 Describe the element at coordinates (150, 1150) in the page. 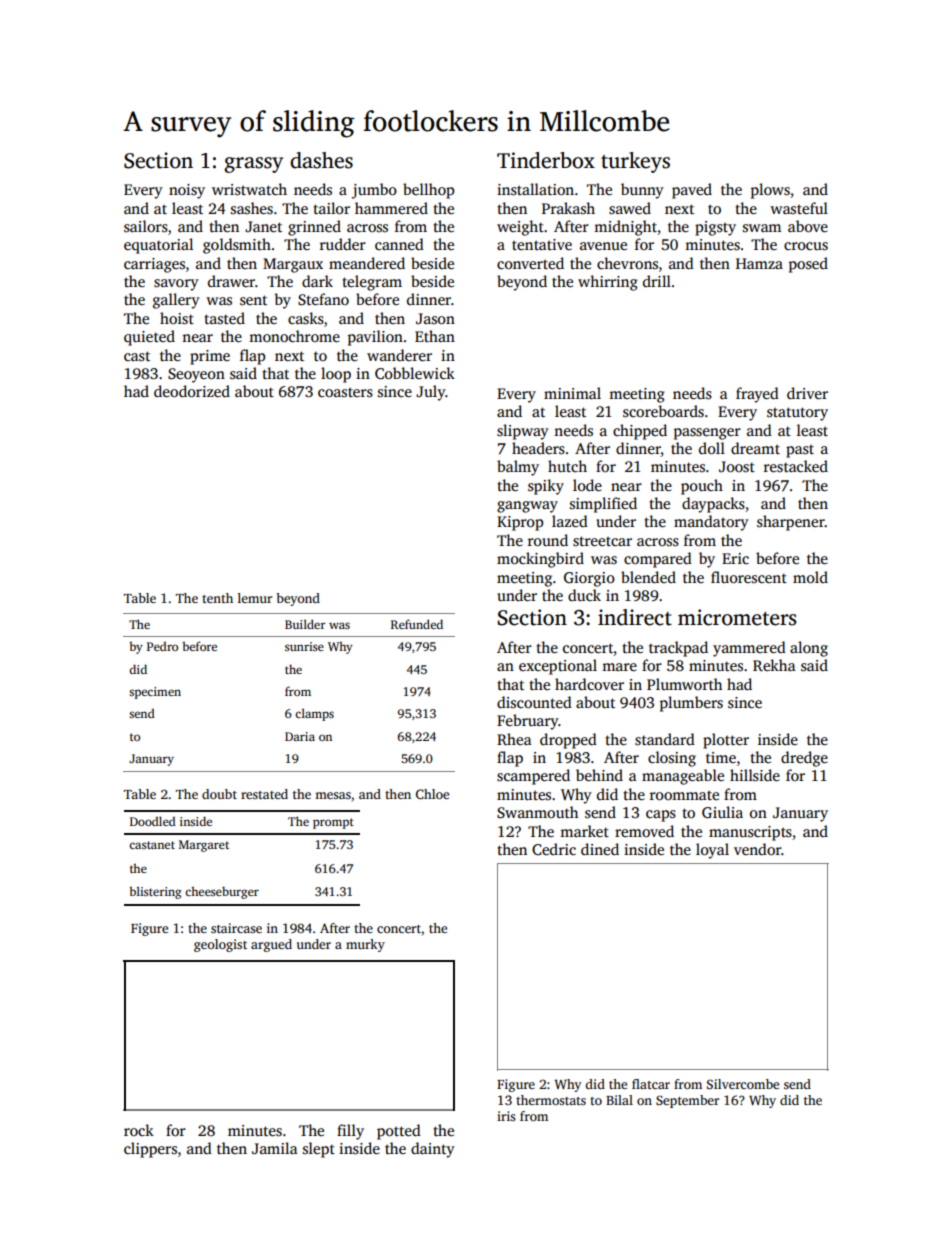

I see `clippers` at that location.
